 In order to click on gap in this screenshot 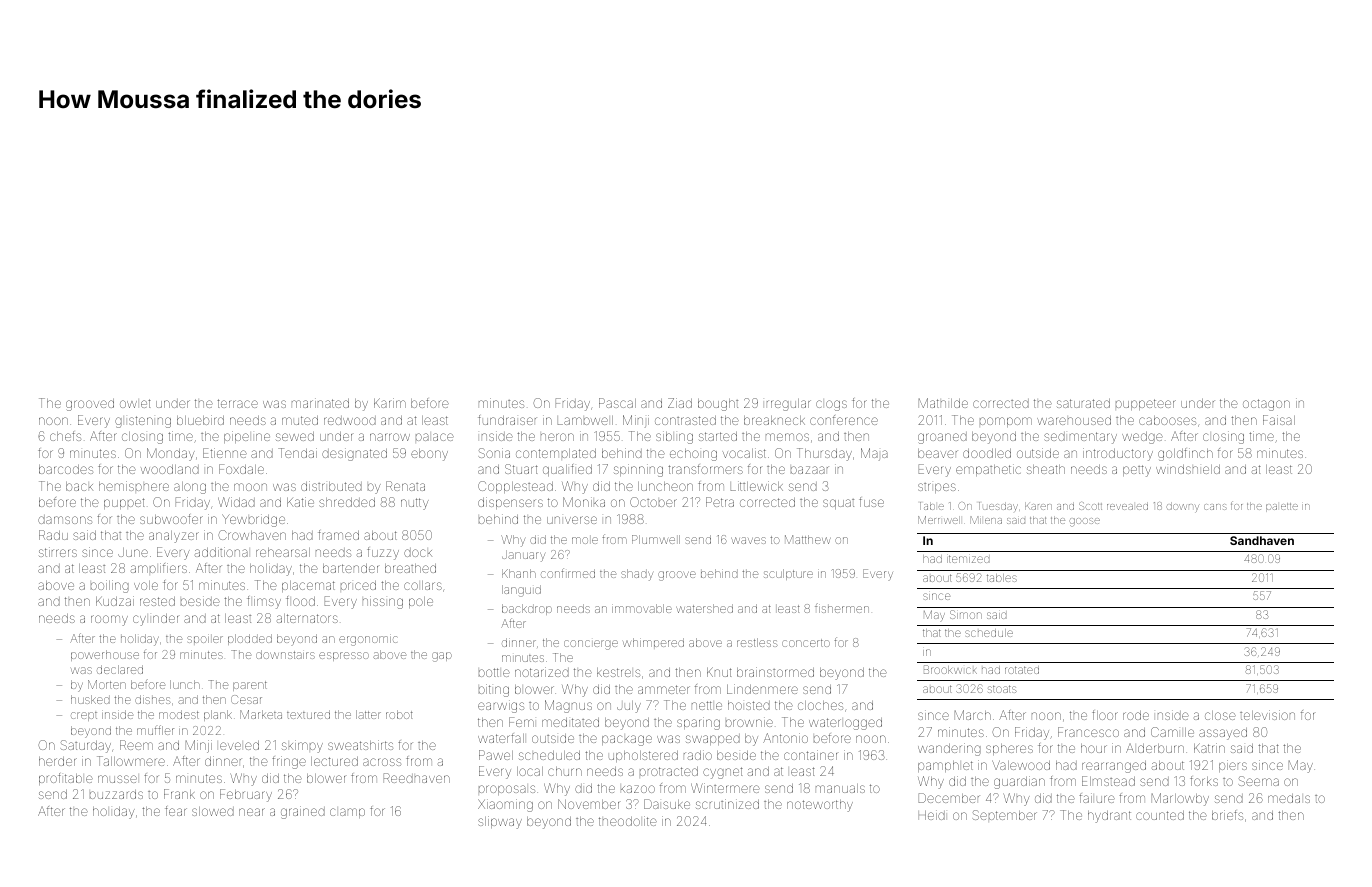, I will do `click(442, 657)`.
